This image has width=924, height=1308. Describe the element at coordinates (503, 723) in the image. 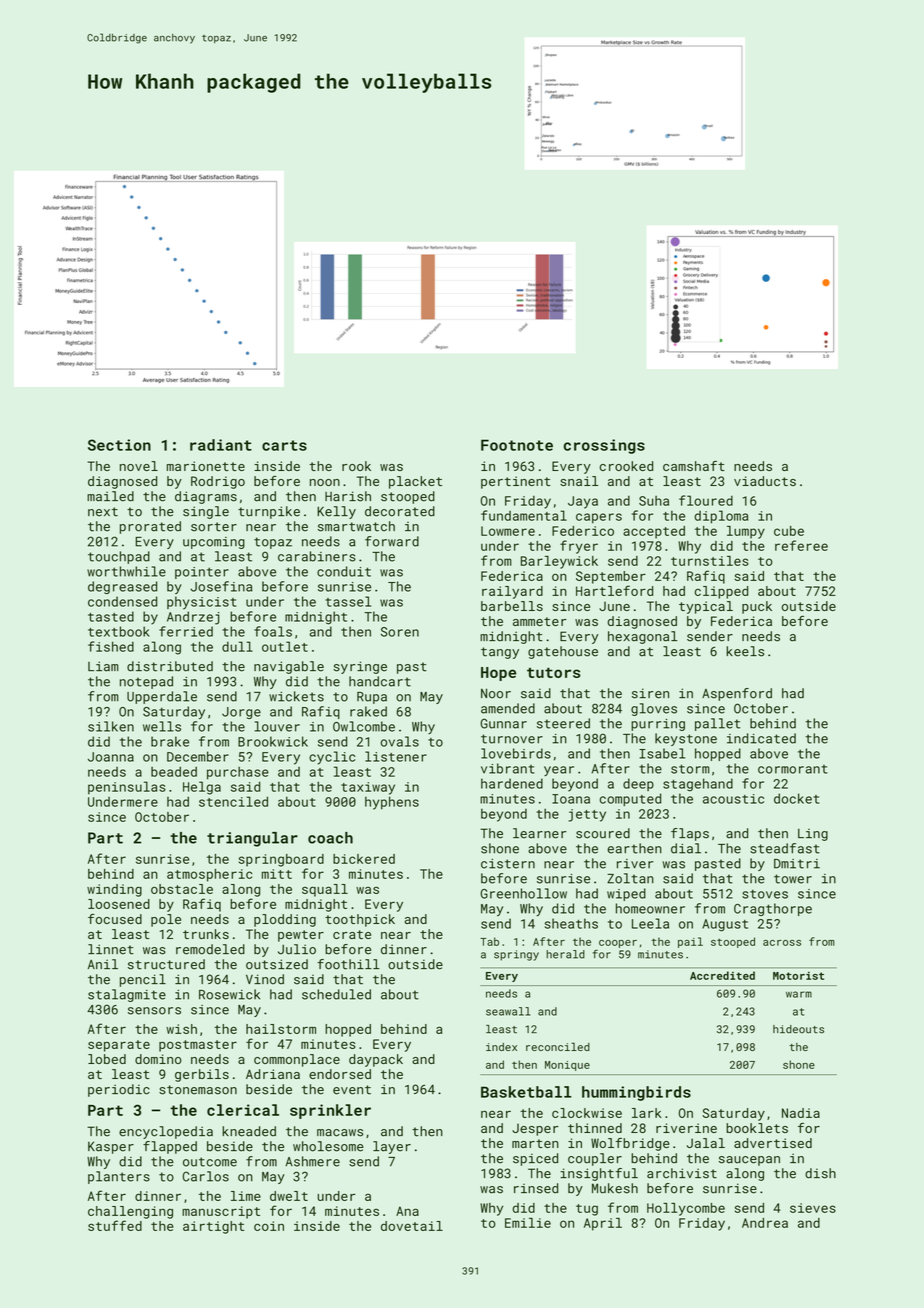

I see `Gunnar` at that location.
